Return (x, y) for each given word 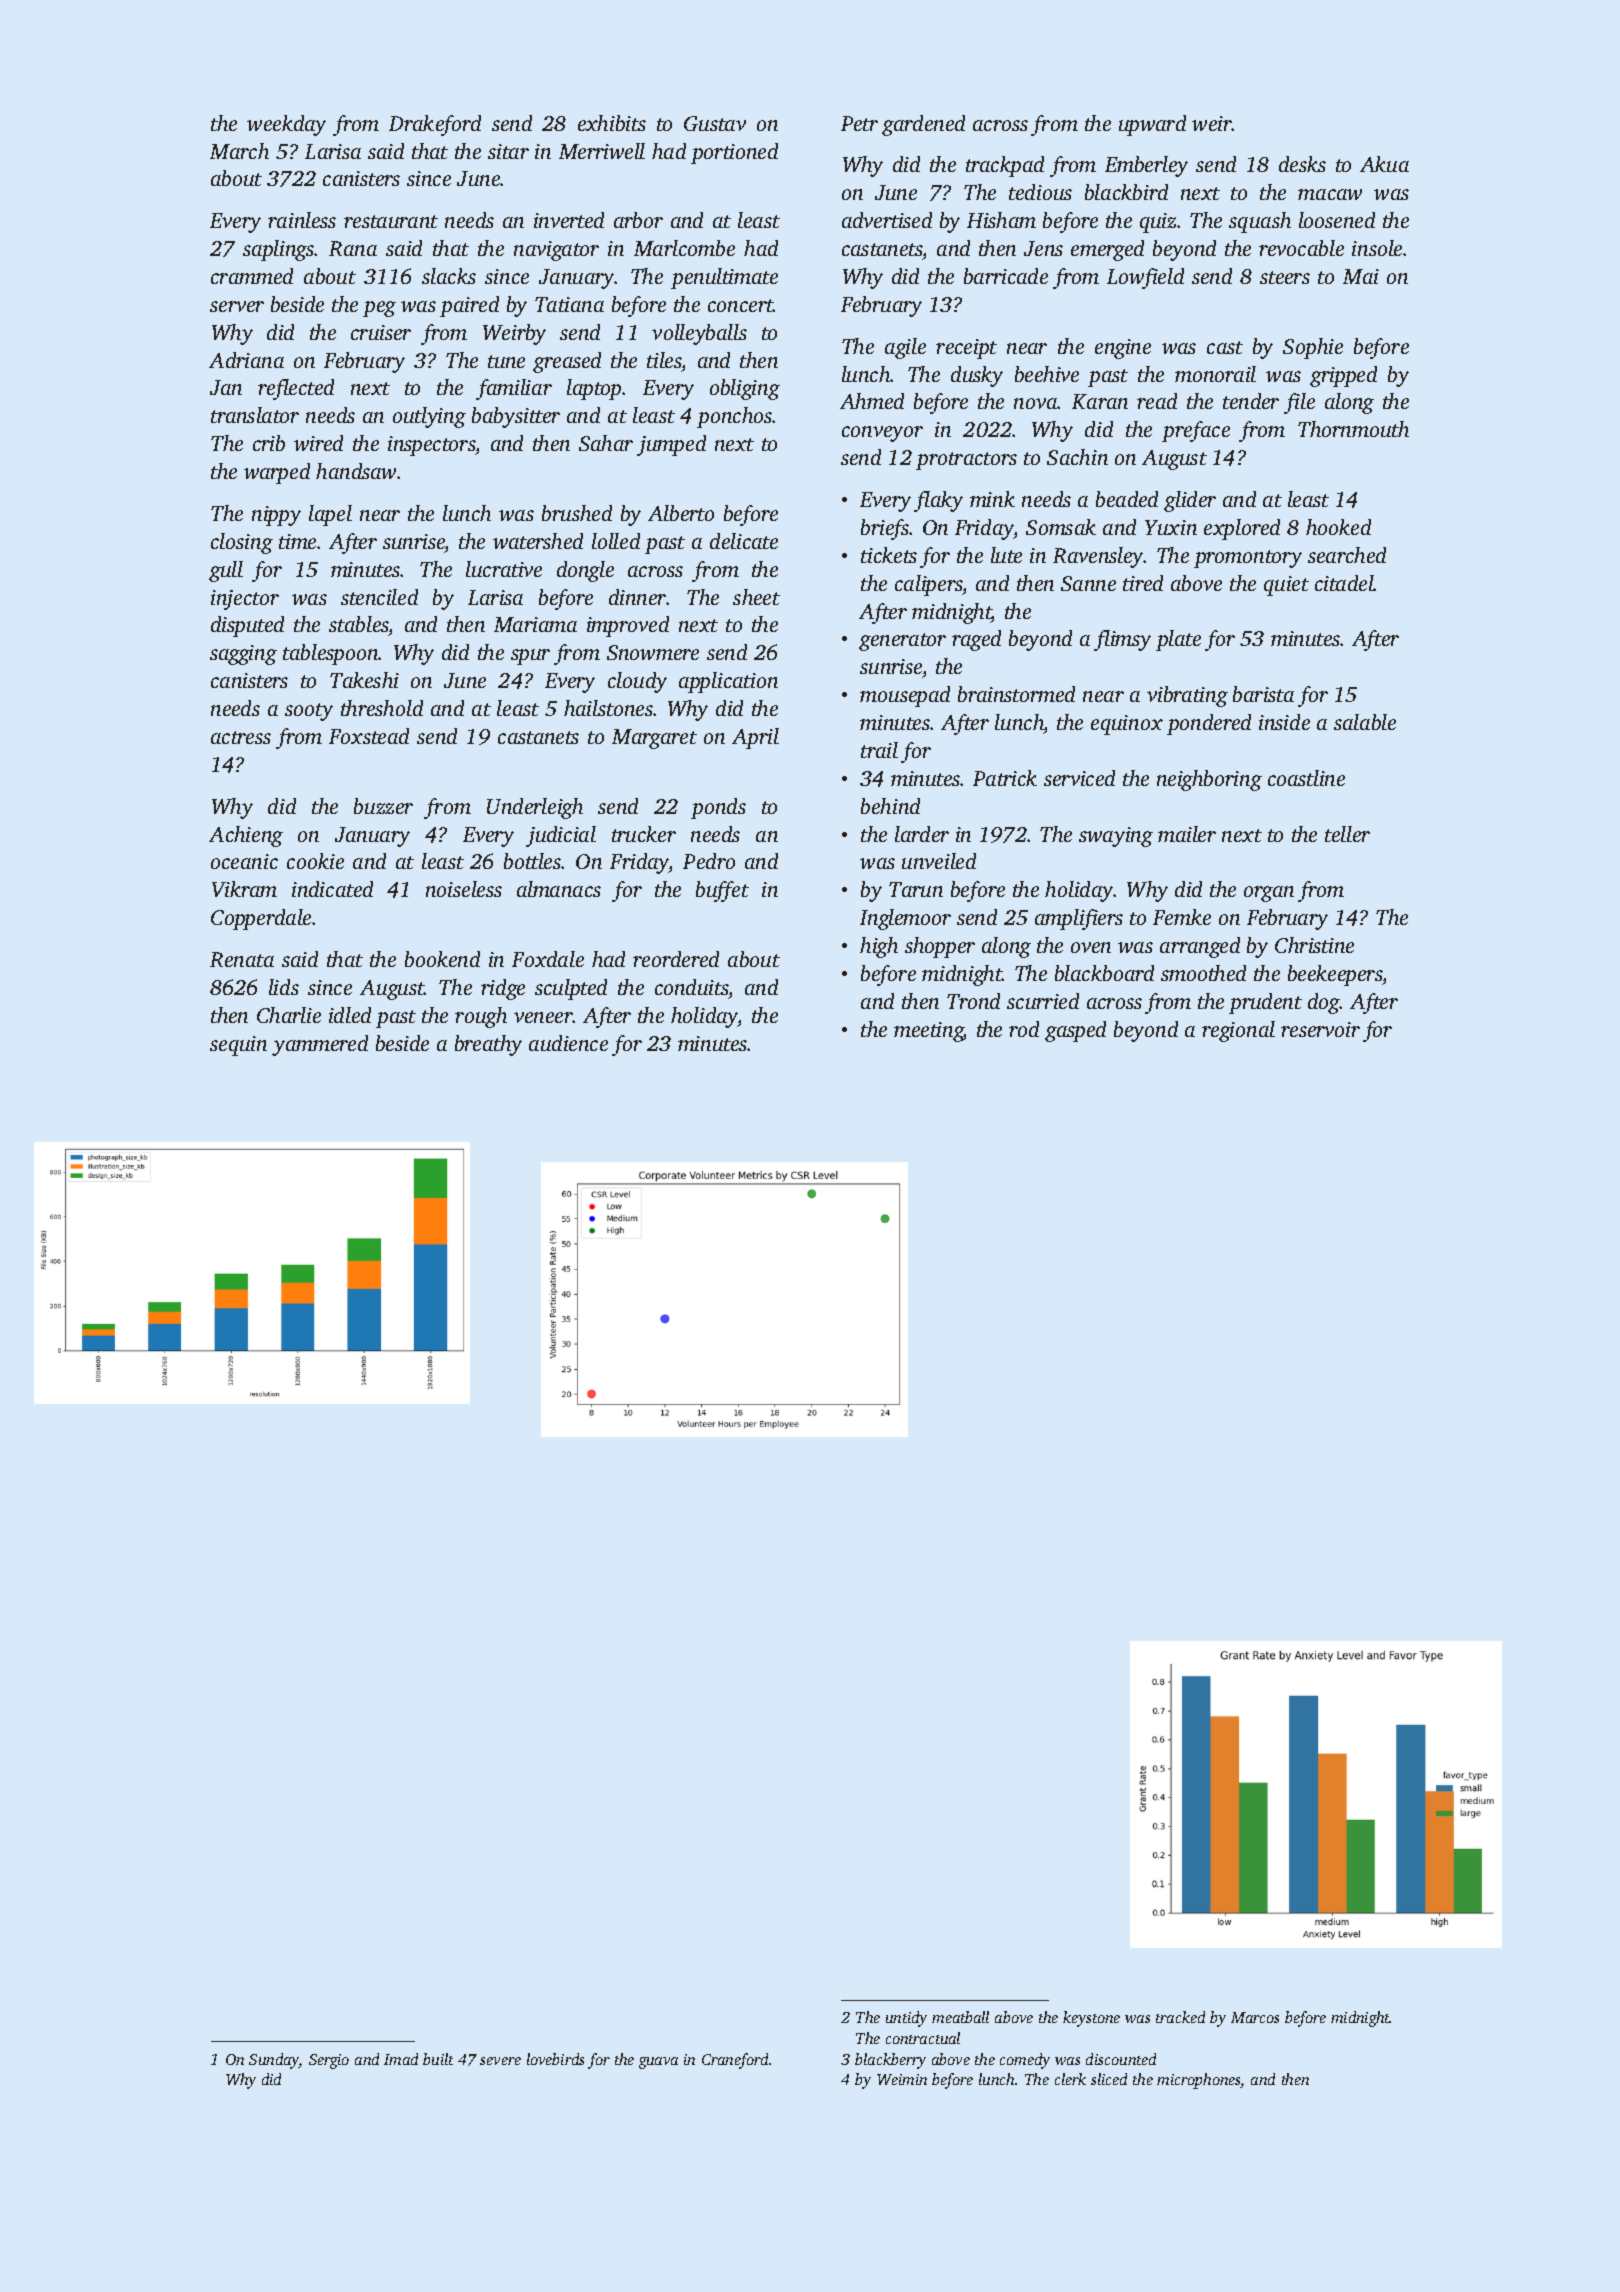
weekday (286, 125)
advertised (887, 220)
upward (1152, 125)
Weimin (902, 2079)
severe (500, 2061)
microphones (1199, 2081)
